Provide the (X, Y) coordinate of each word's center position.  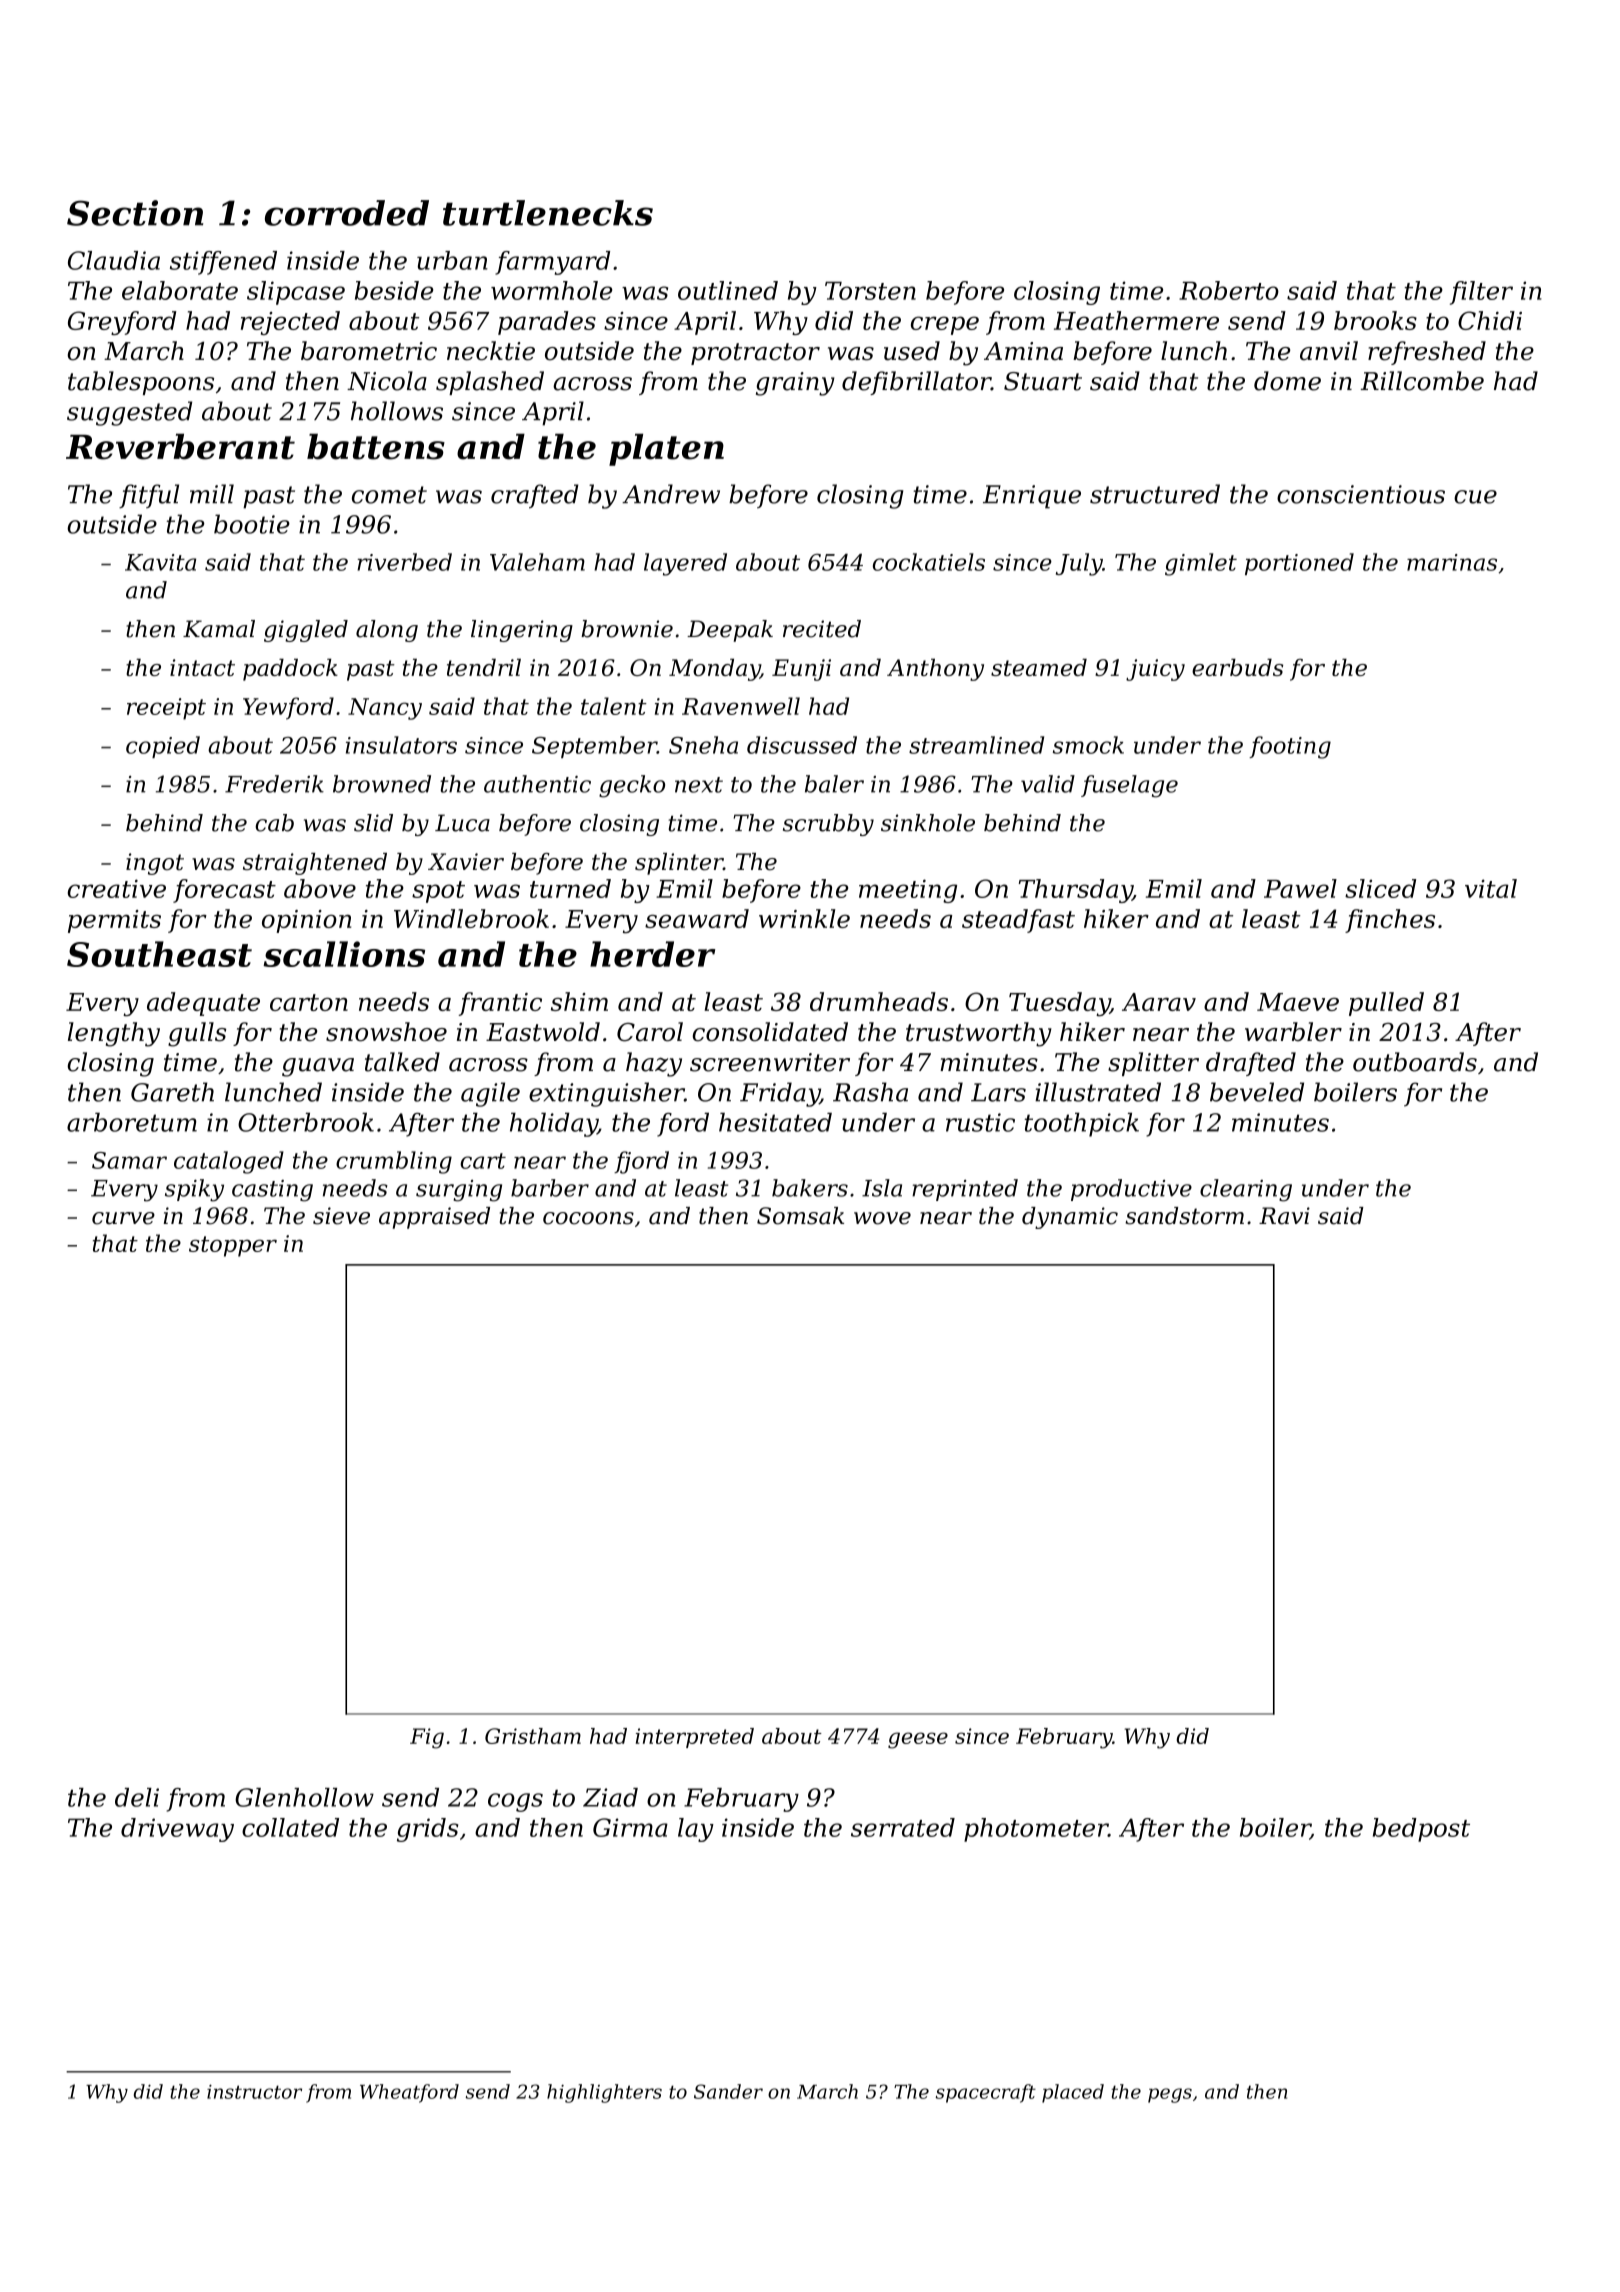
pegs (1170, 2095)
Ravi (1284, 1216)
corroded (347, 213)
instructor (254, 2091)
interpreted (695, 1738)
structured (1155, 494)
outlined (728, 290)
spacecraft (985, 2093)
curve (123, 1218)
